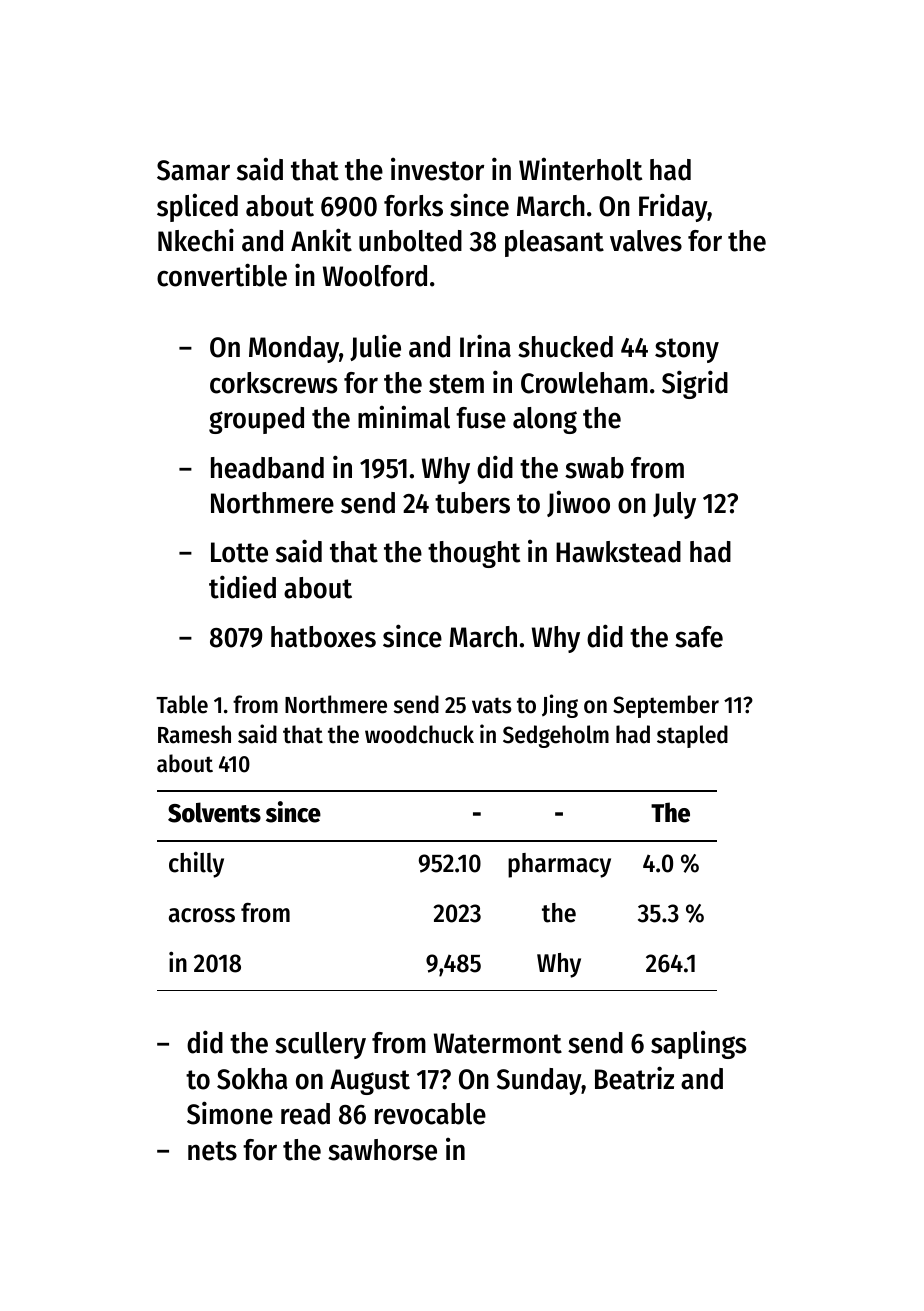 The width and height of the screenshot is (924, 1311). I want to click on investor, so click(437, 169).
